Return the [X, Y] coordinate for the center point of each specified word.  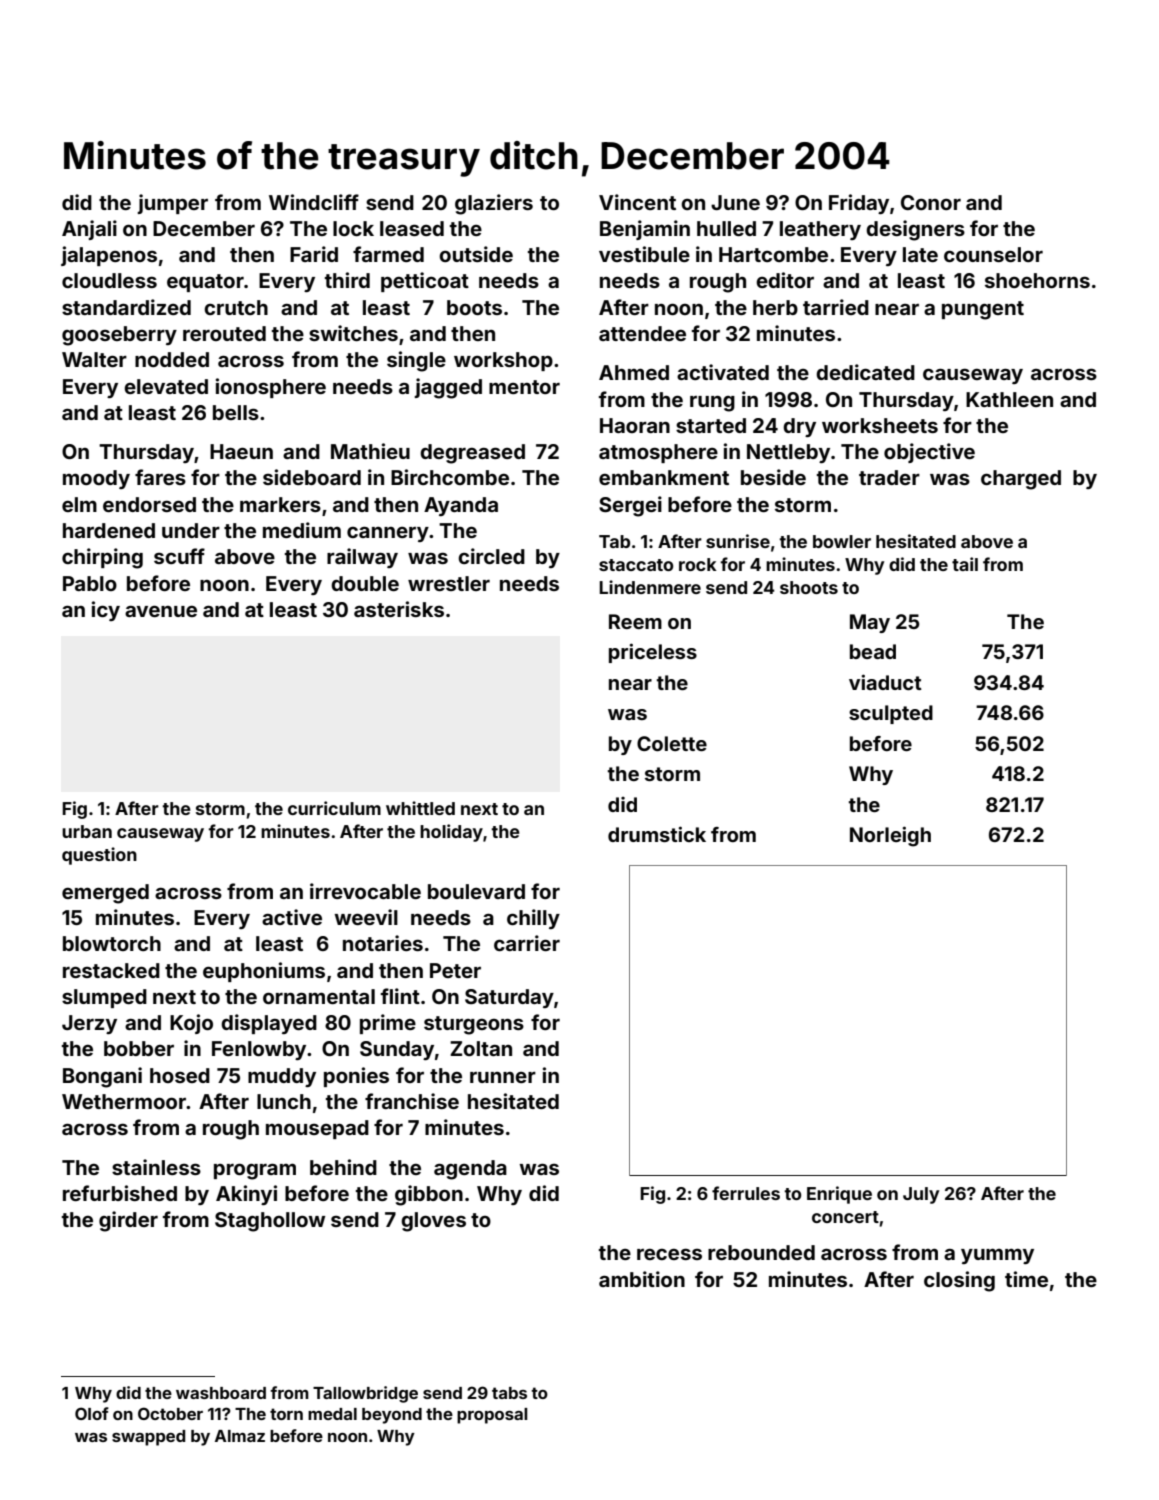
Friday [859, 204]
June [735, 202]
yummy [997, 1256]
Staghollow [270, 1222]
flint [400, 996]
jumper [172, 204]
